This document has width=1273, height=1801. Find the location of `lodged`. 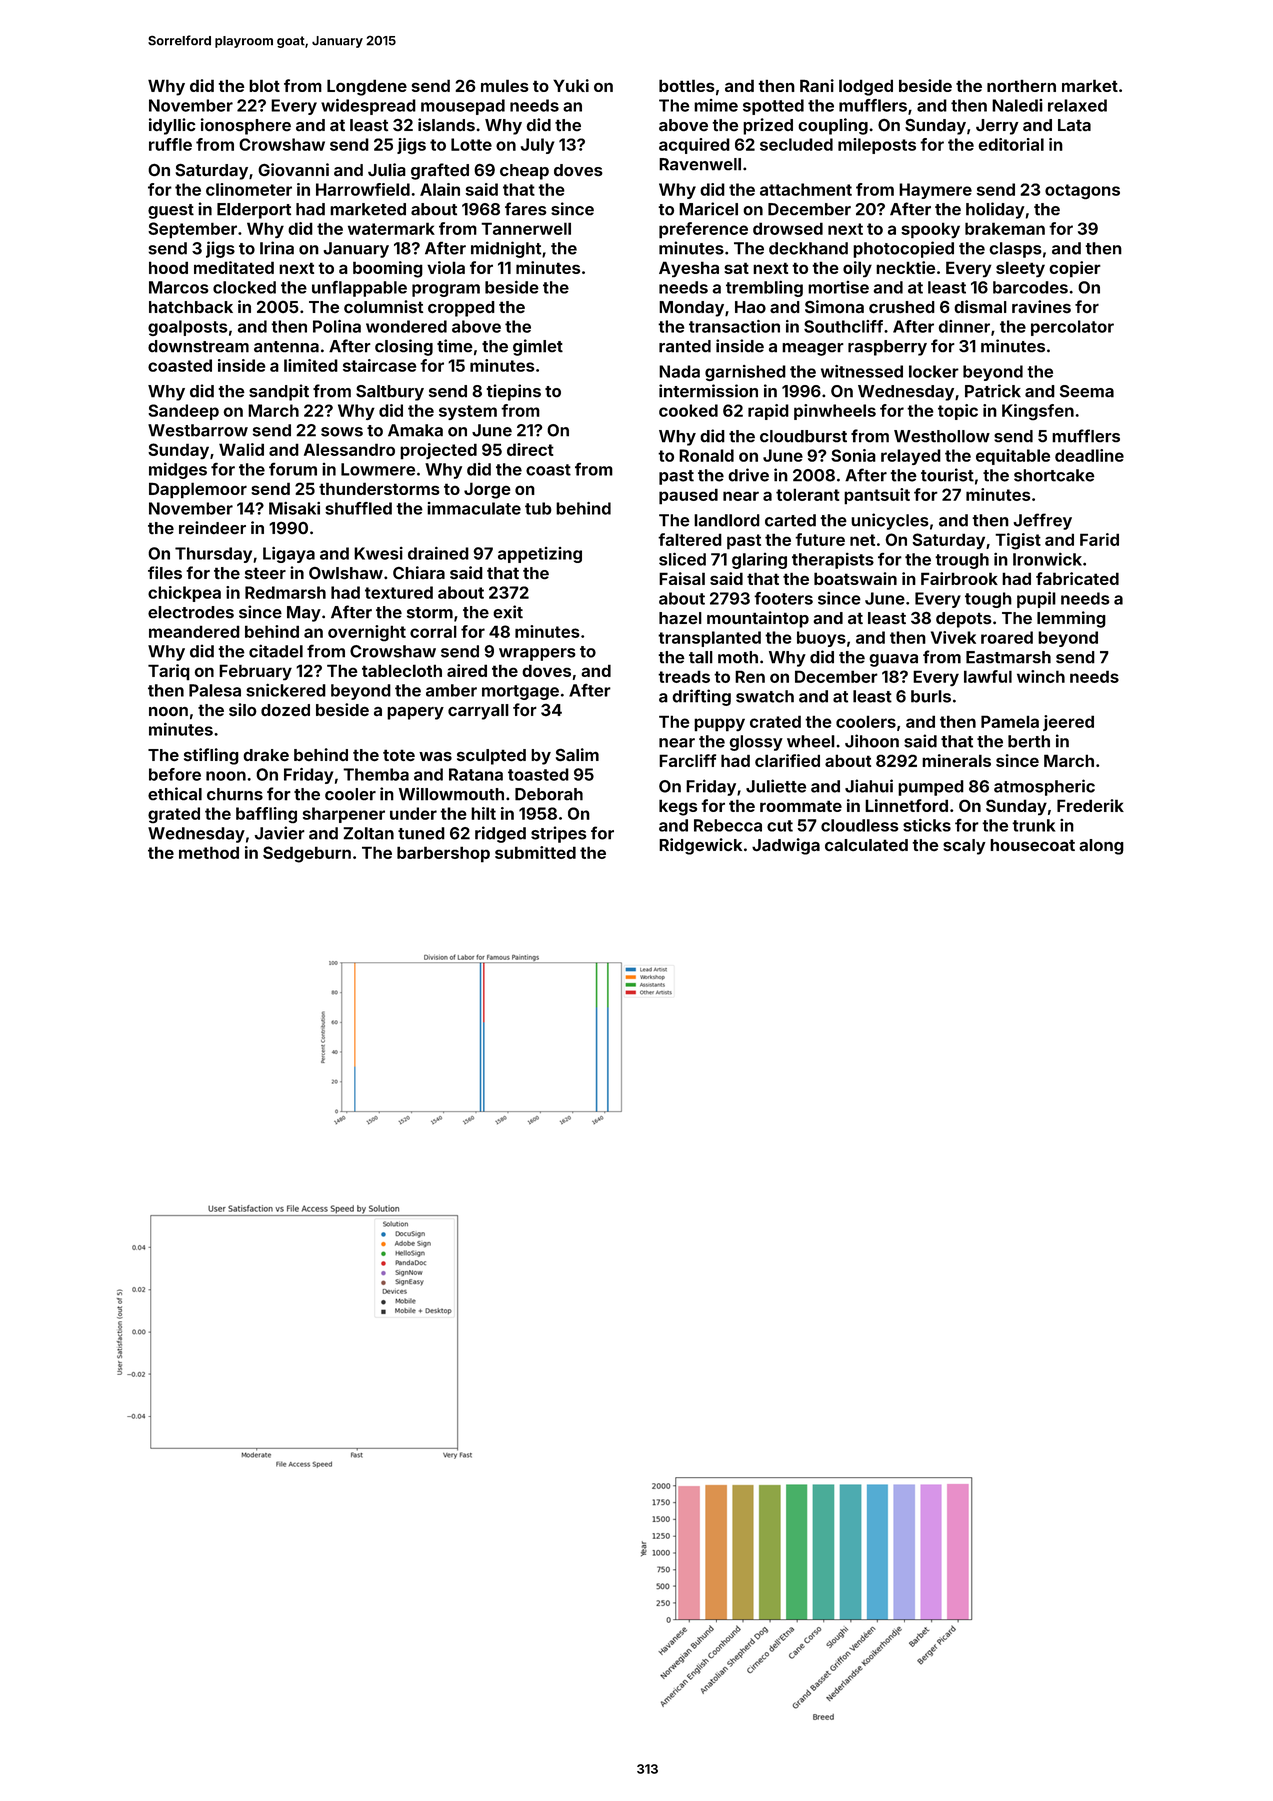

lodged is located at coordinates (866, 87).
